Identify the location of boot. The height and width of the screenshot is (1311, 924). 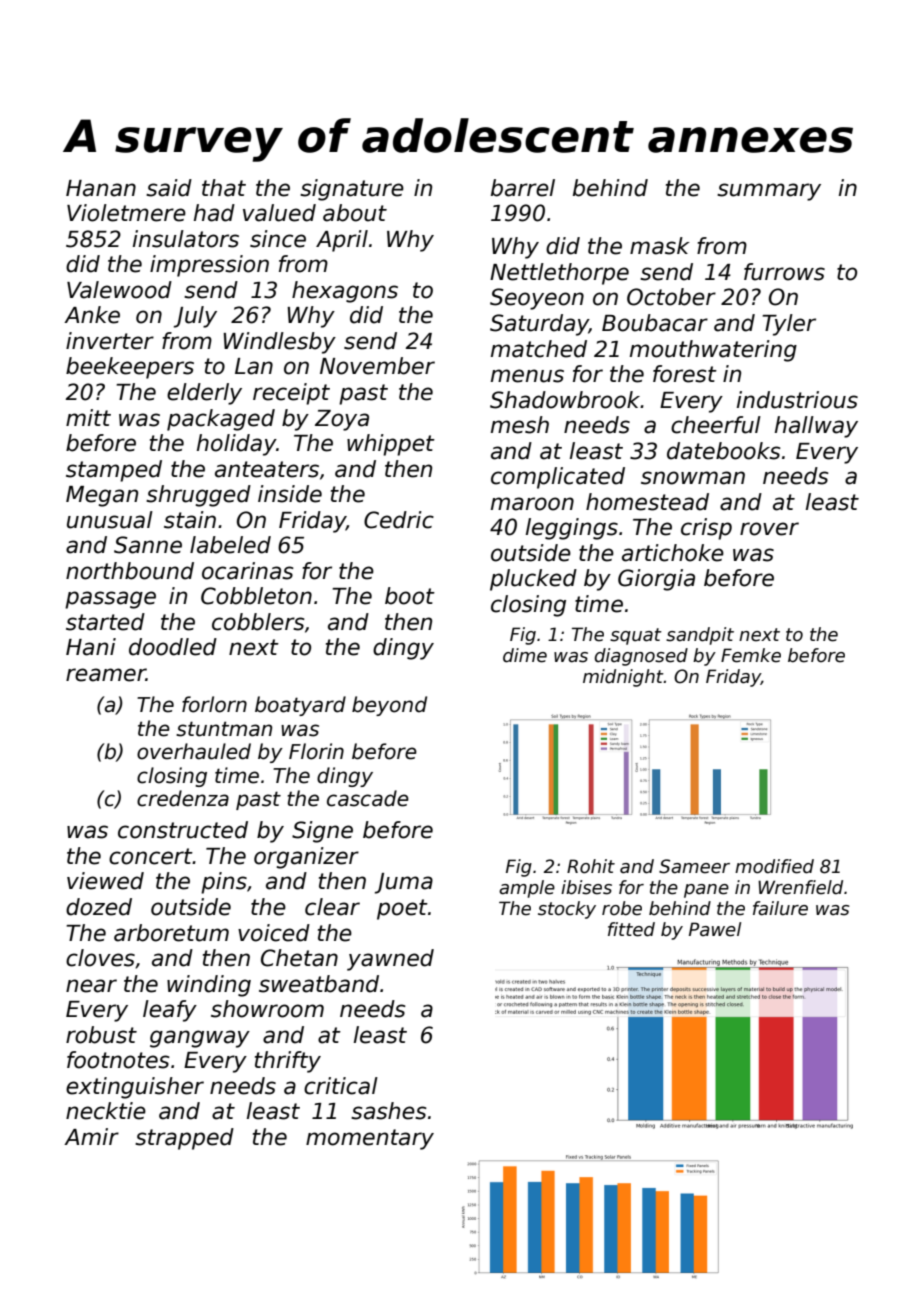
(410, 596).
